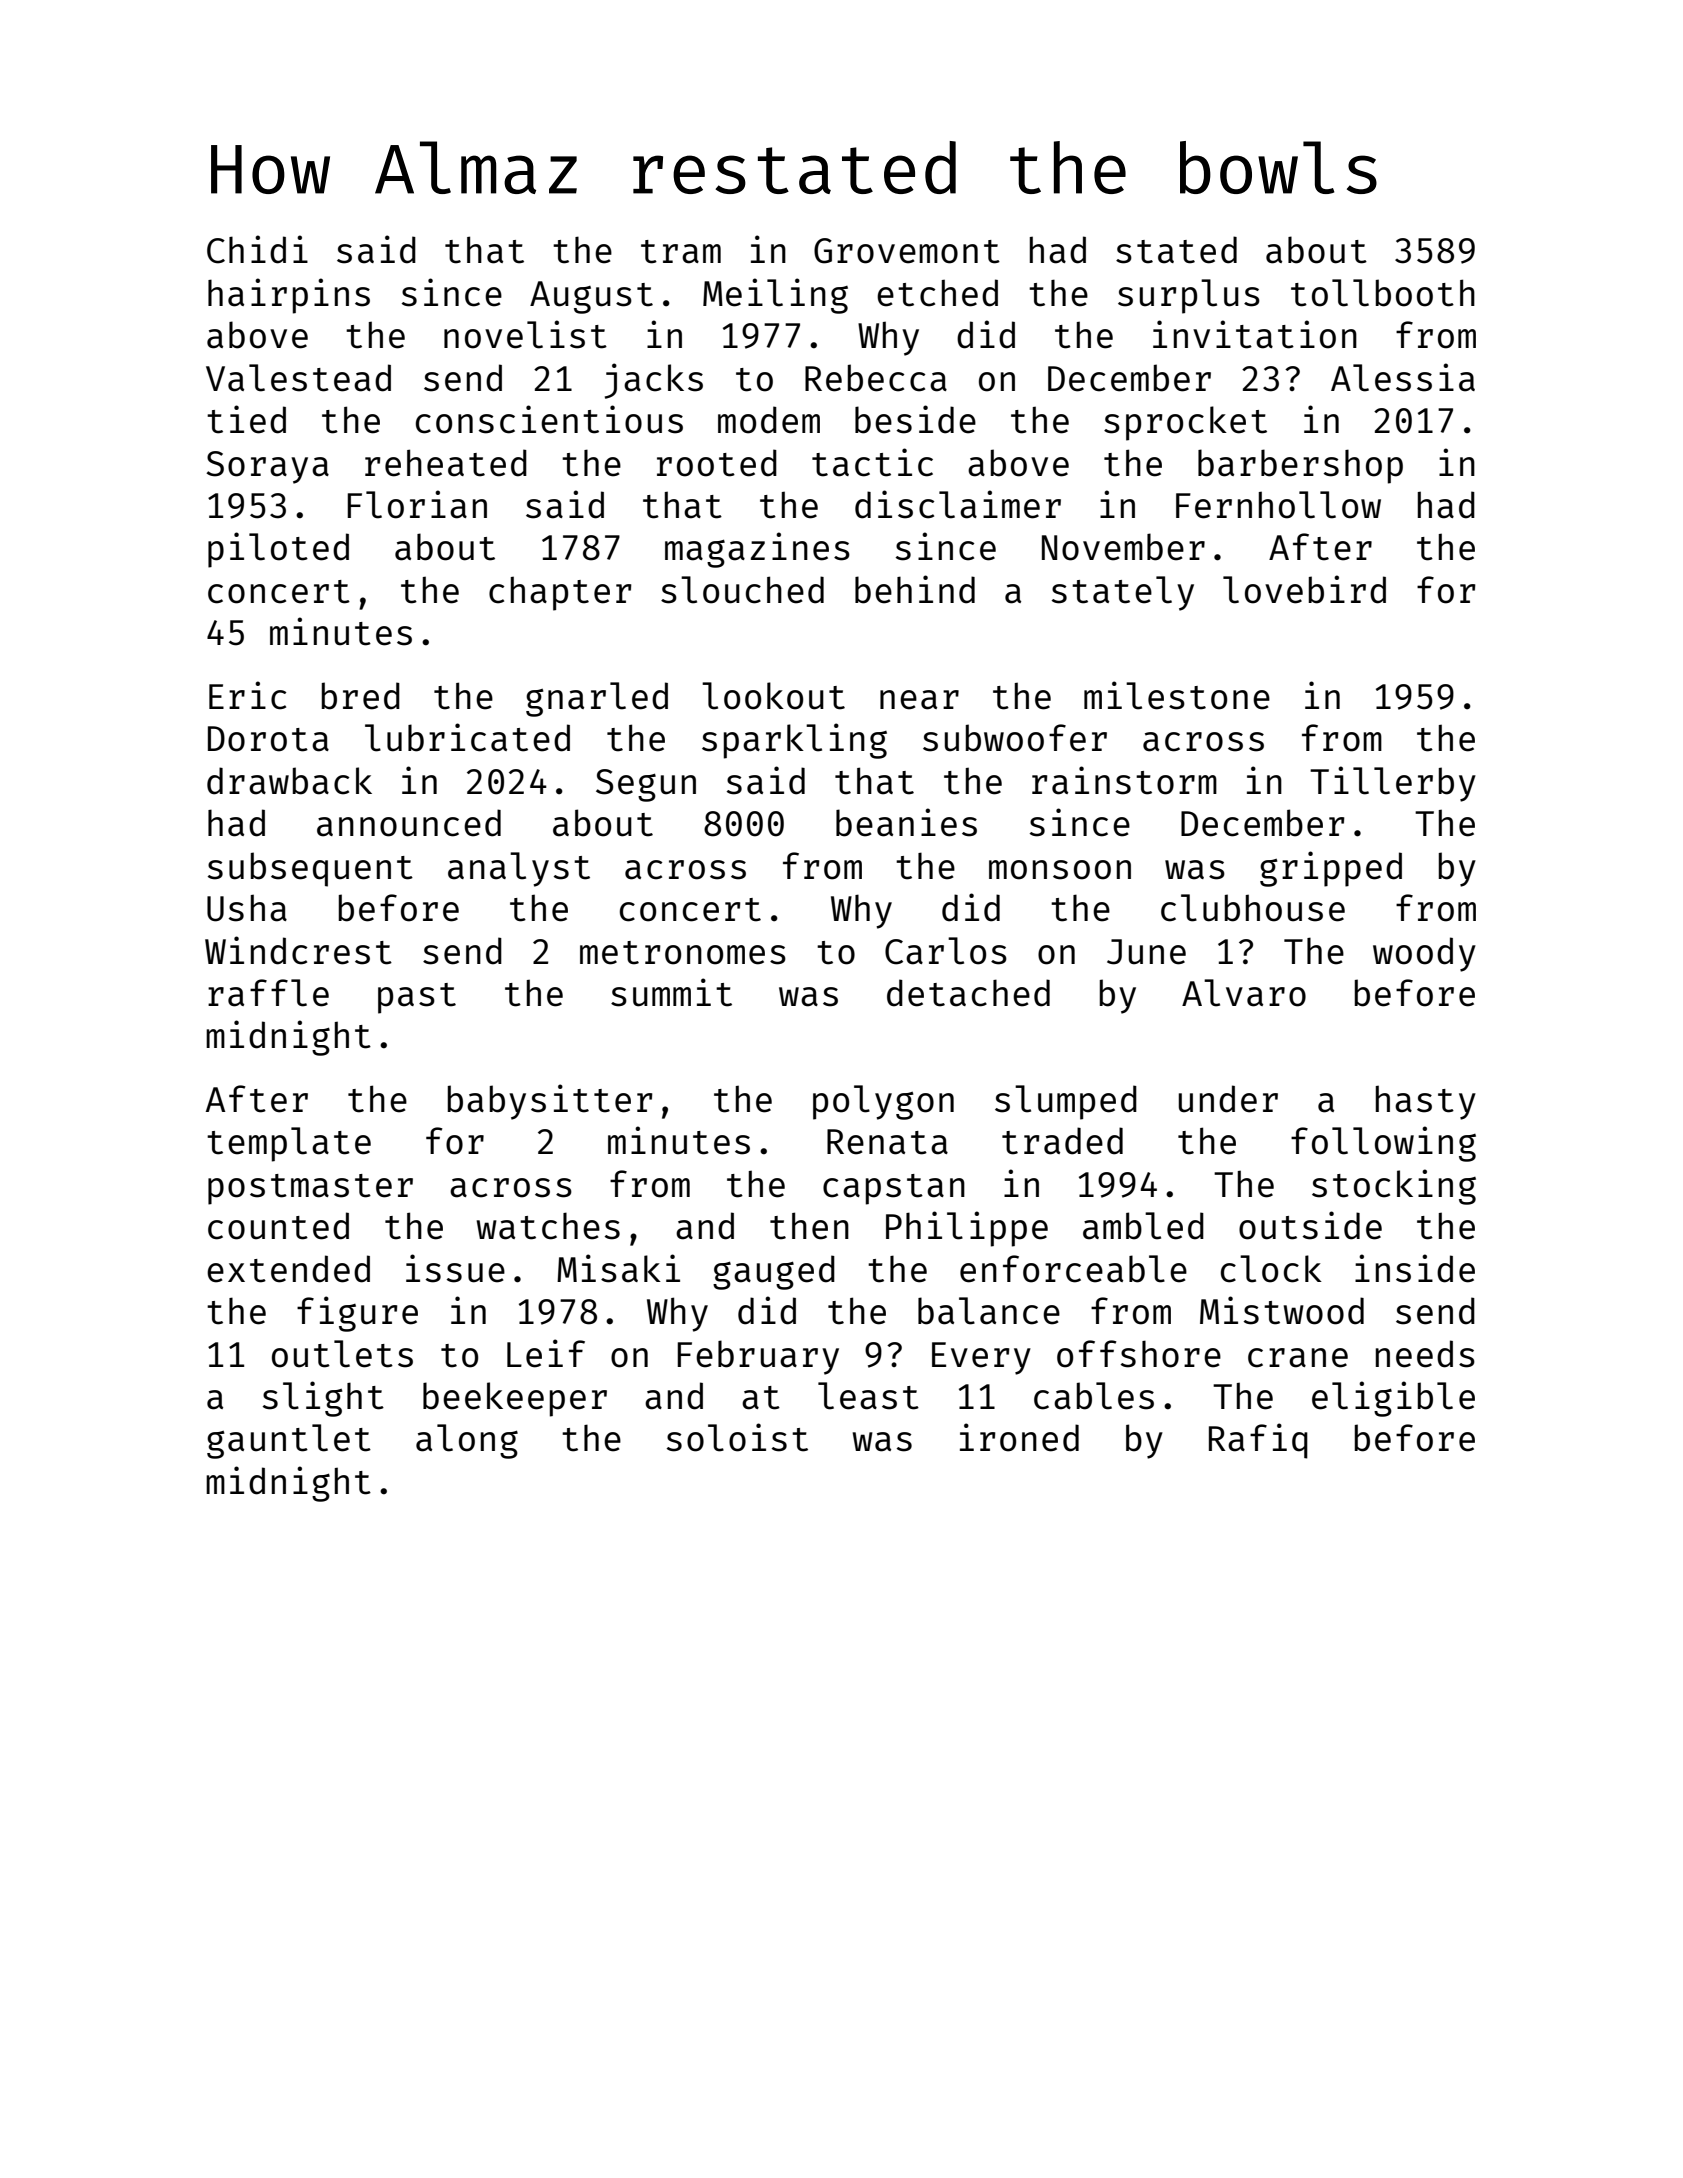 The width and height of the image is (1683, 2178). What do you see at coordinates (968, 993) in the image?
I see `detached` at bounding box center [968, 993].
